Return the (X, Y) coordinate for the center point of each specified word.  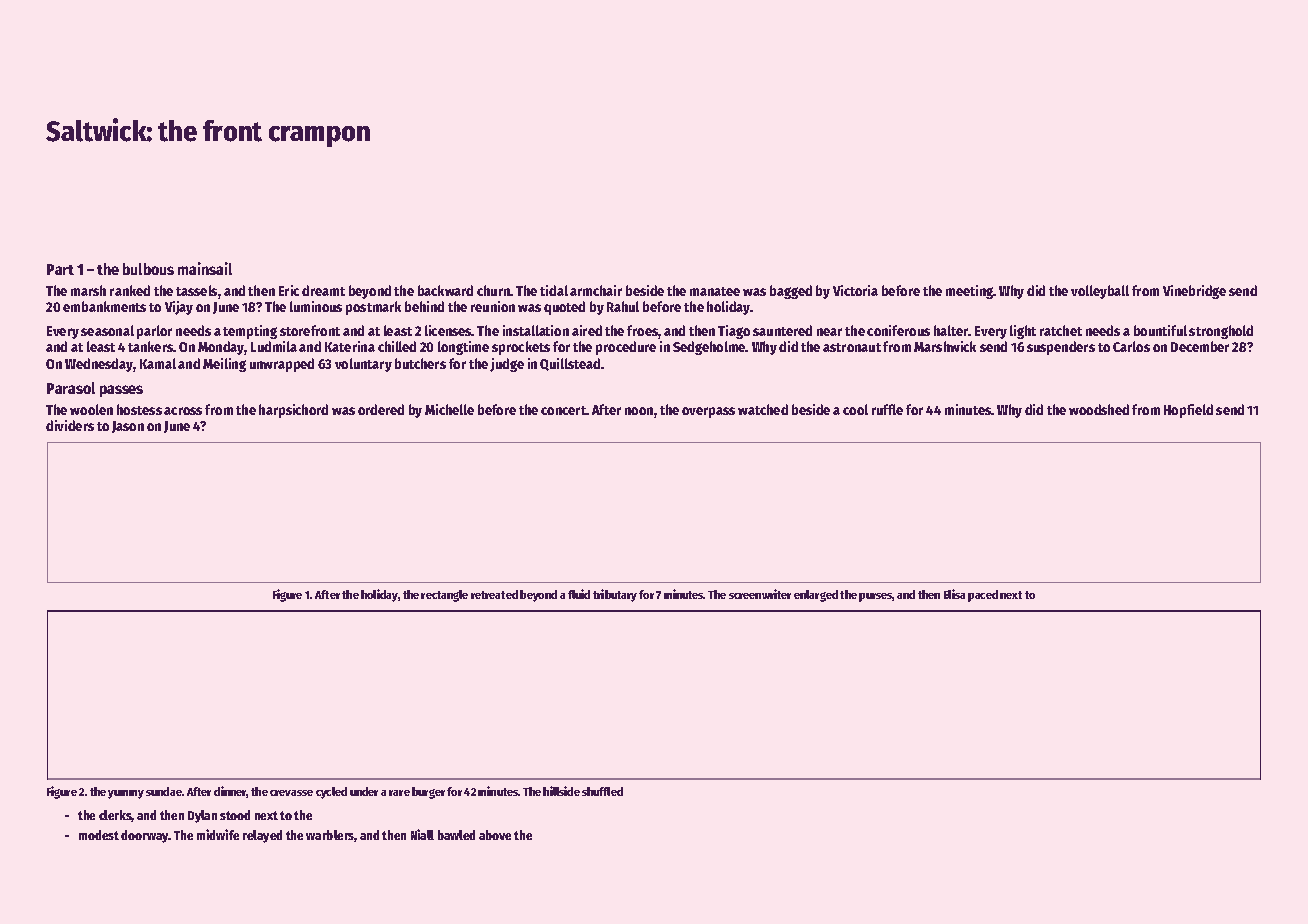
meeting (970, 292)
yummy (126, 794)
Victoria (855, 290)
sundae (164, 791)
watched (763, 409)
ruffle (887, 409)
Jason (128, 427)
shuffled (602, 791)
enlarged (816, 596)
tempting (250, 332)
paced (983, 596)
